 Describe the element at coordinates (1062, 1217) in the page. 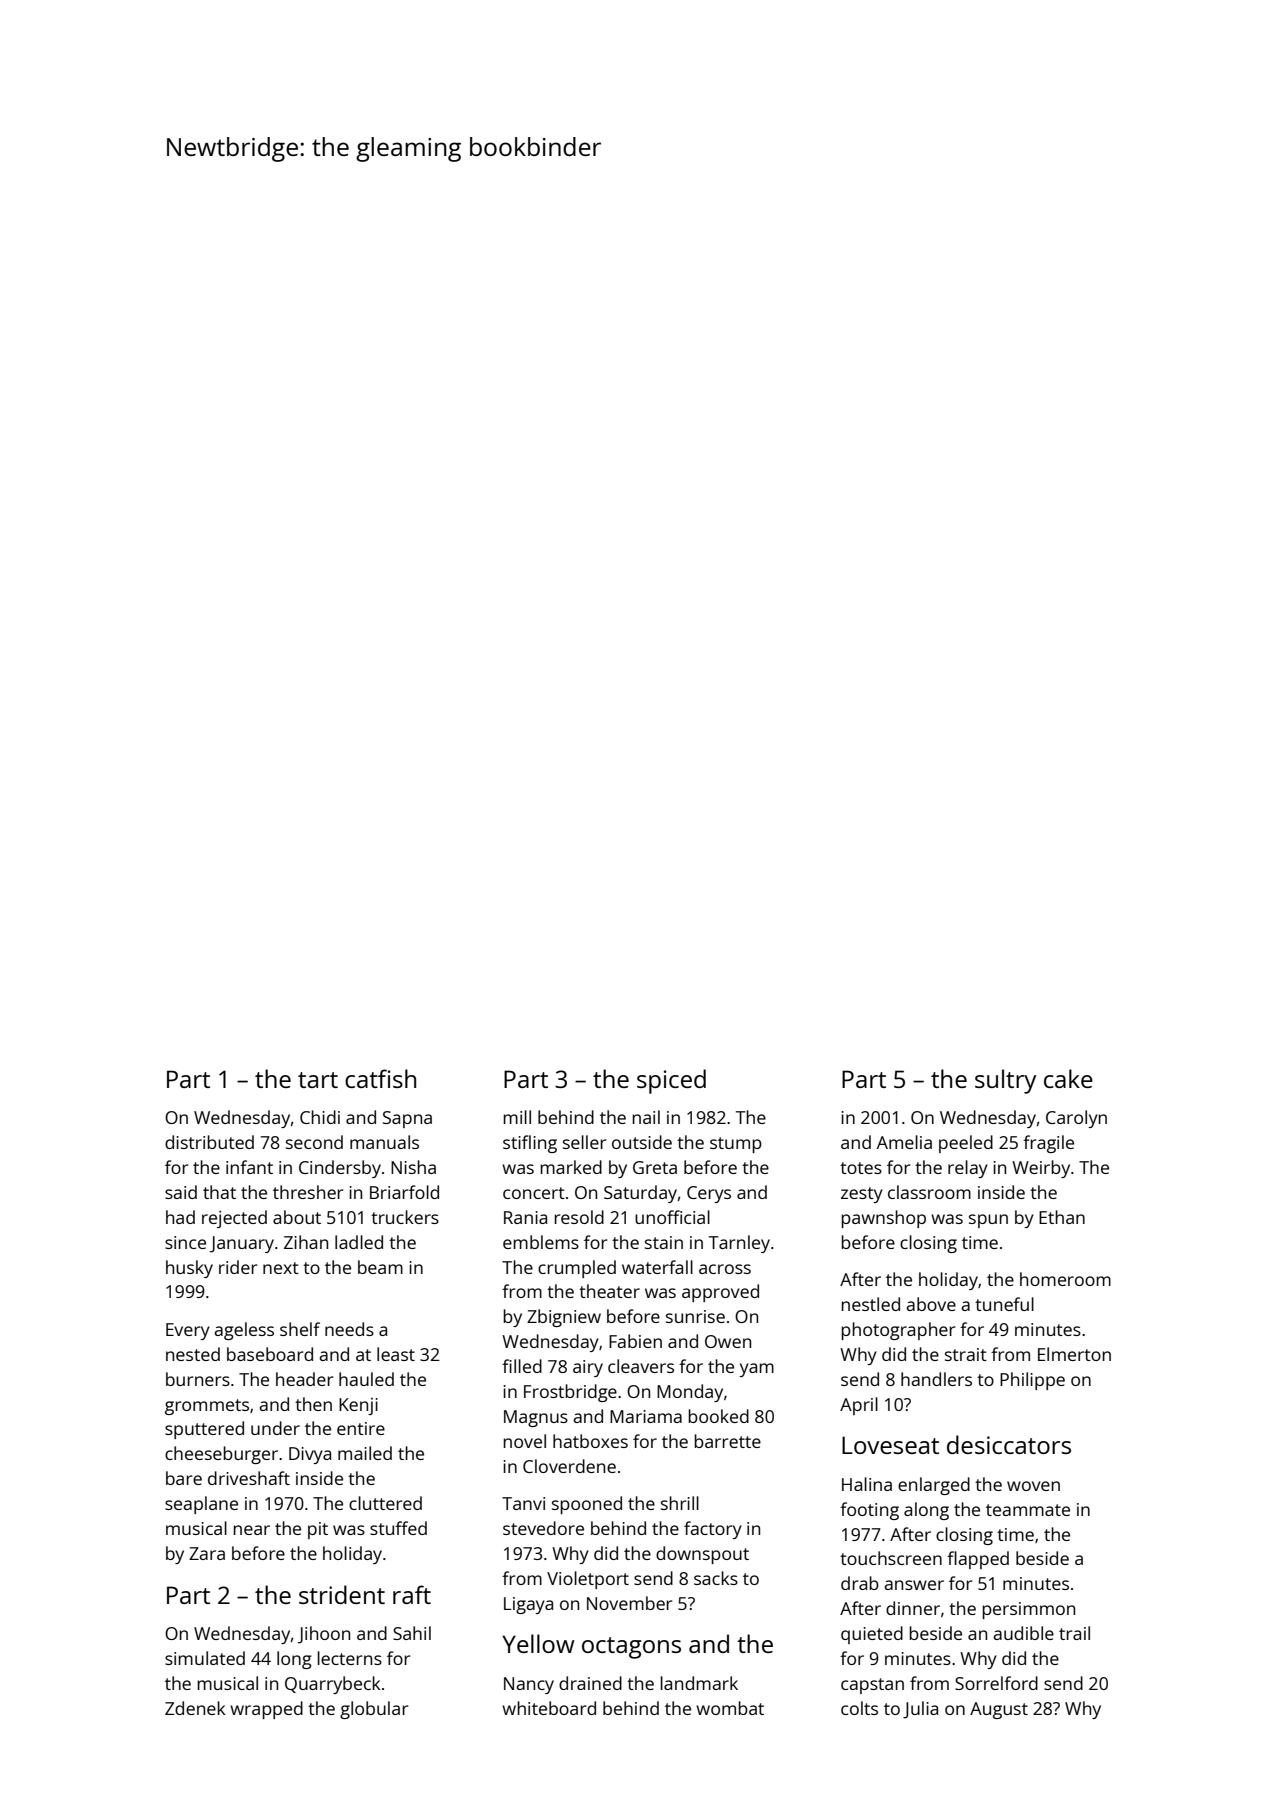

I see `Ethan` at that location.
